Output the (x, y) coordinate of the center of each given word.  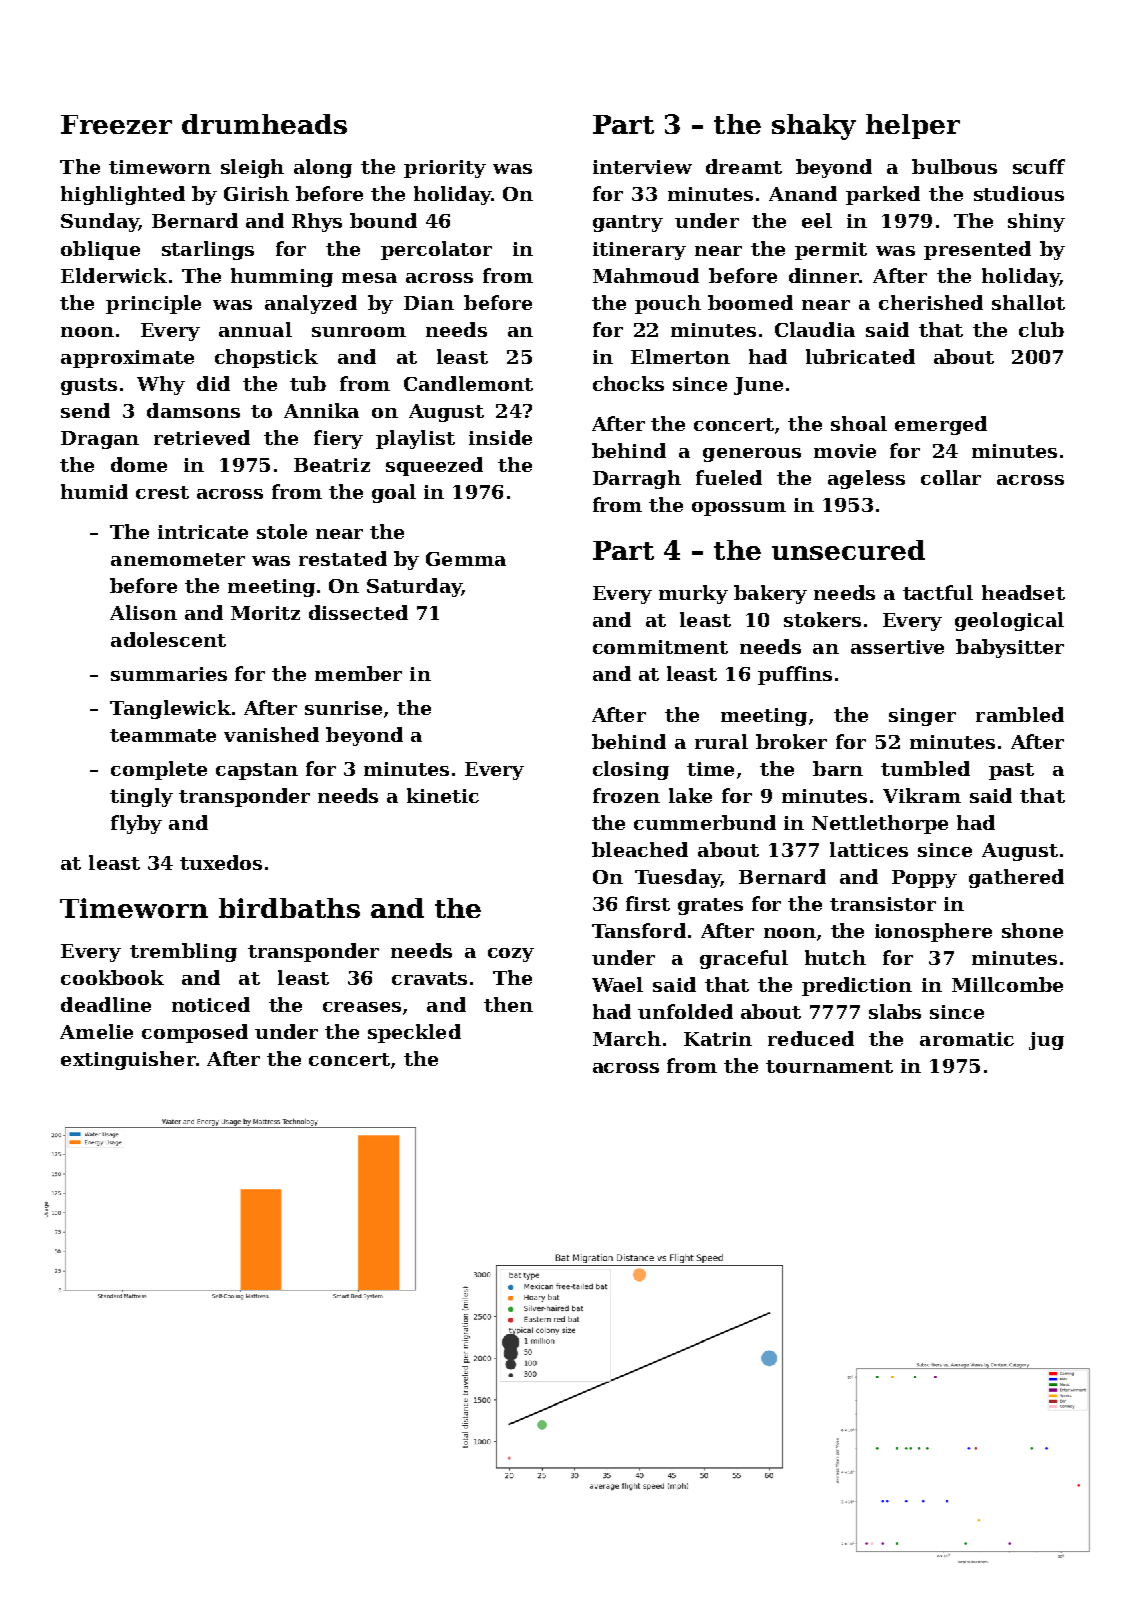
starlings (208, 250)
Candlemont (468, 383)
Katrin (718, 1039)
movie (845, 451)
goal (394, 493)
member (358, 673)
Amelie (96, 1031)
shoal (859, 423)
